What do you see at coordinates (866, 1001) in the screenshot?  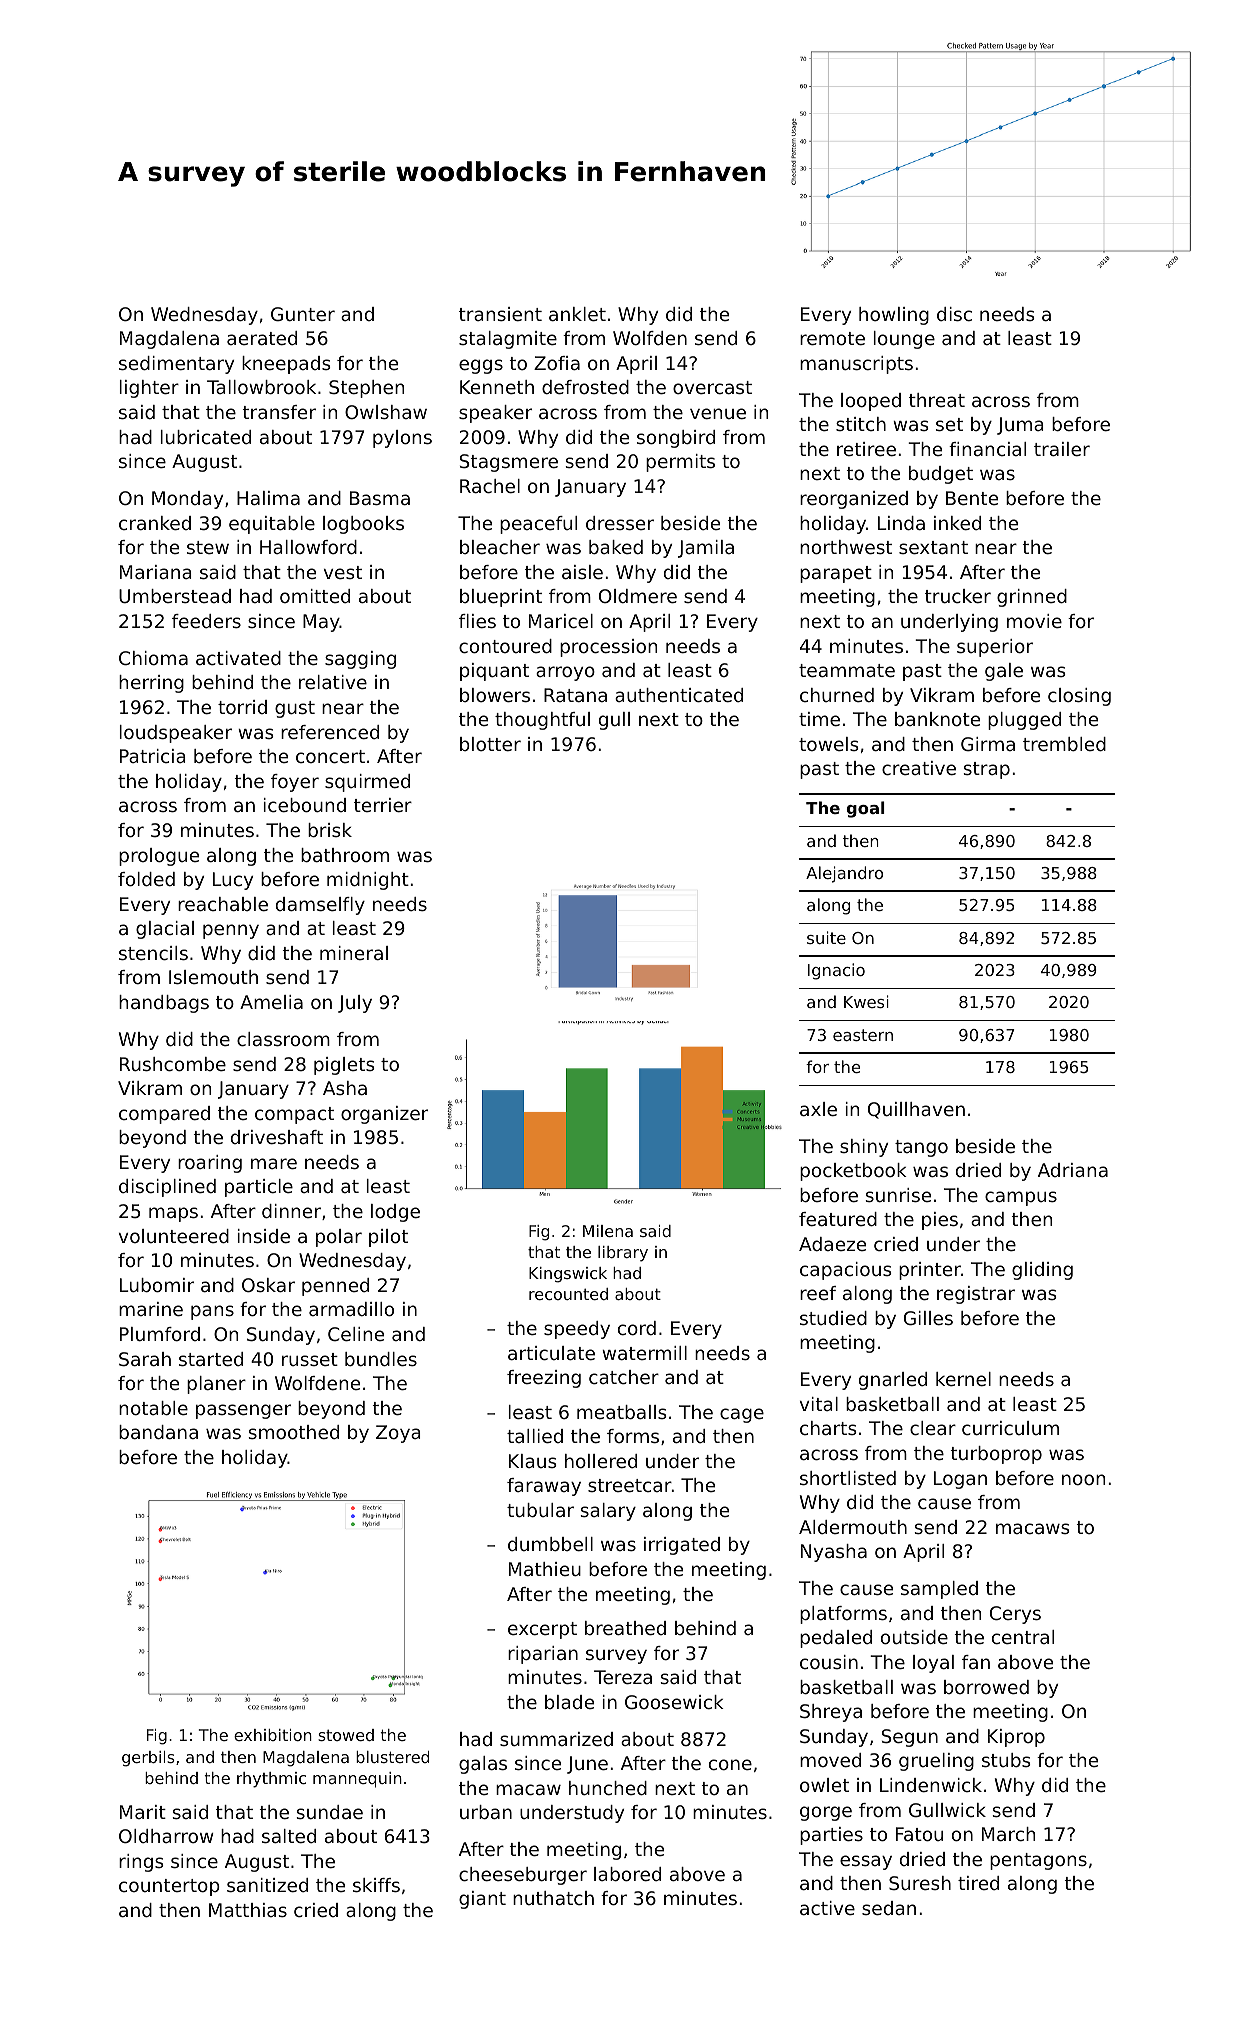 I see `Kwesi` at bounding box center [866, 1001].
